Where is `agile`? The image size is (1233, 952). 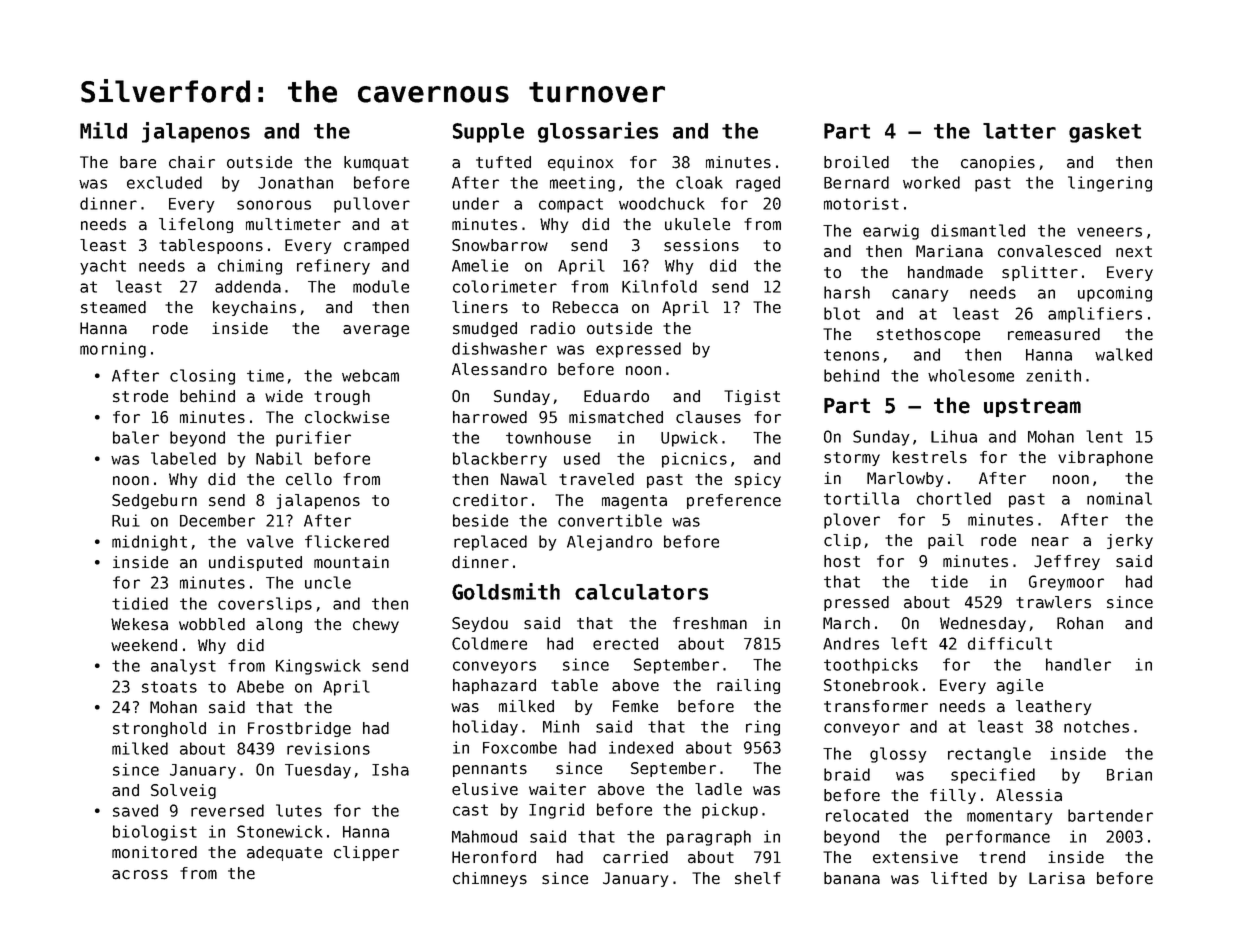 agile is located at coordinates (1020, 686).
